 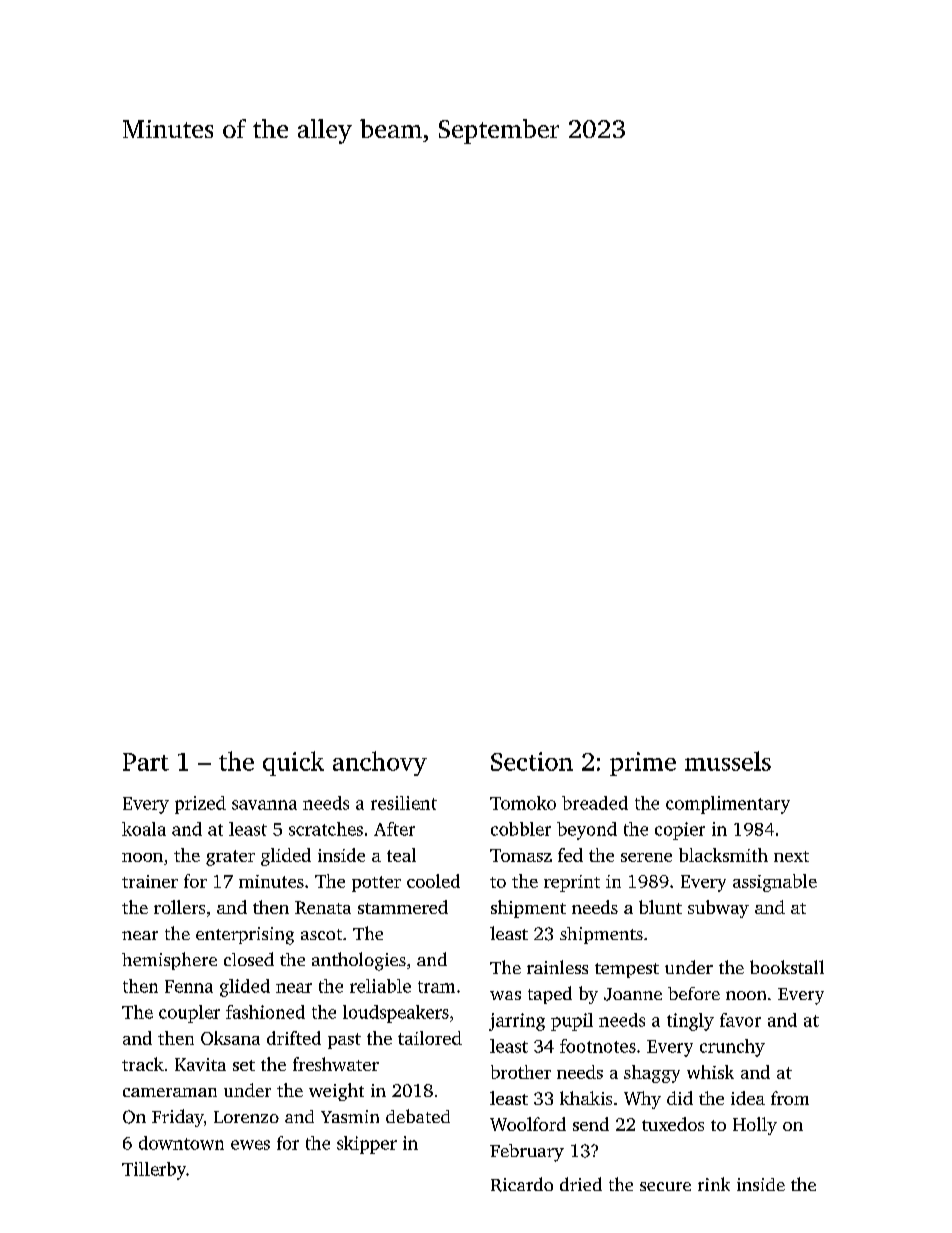 What do you see at coordinates (244, 1065) in the image?
I see `set` at bounding box center [244, 1065].
